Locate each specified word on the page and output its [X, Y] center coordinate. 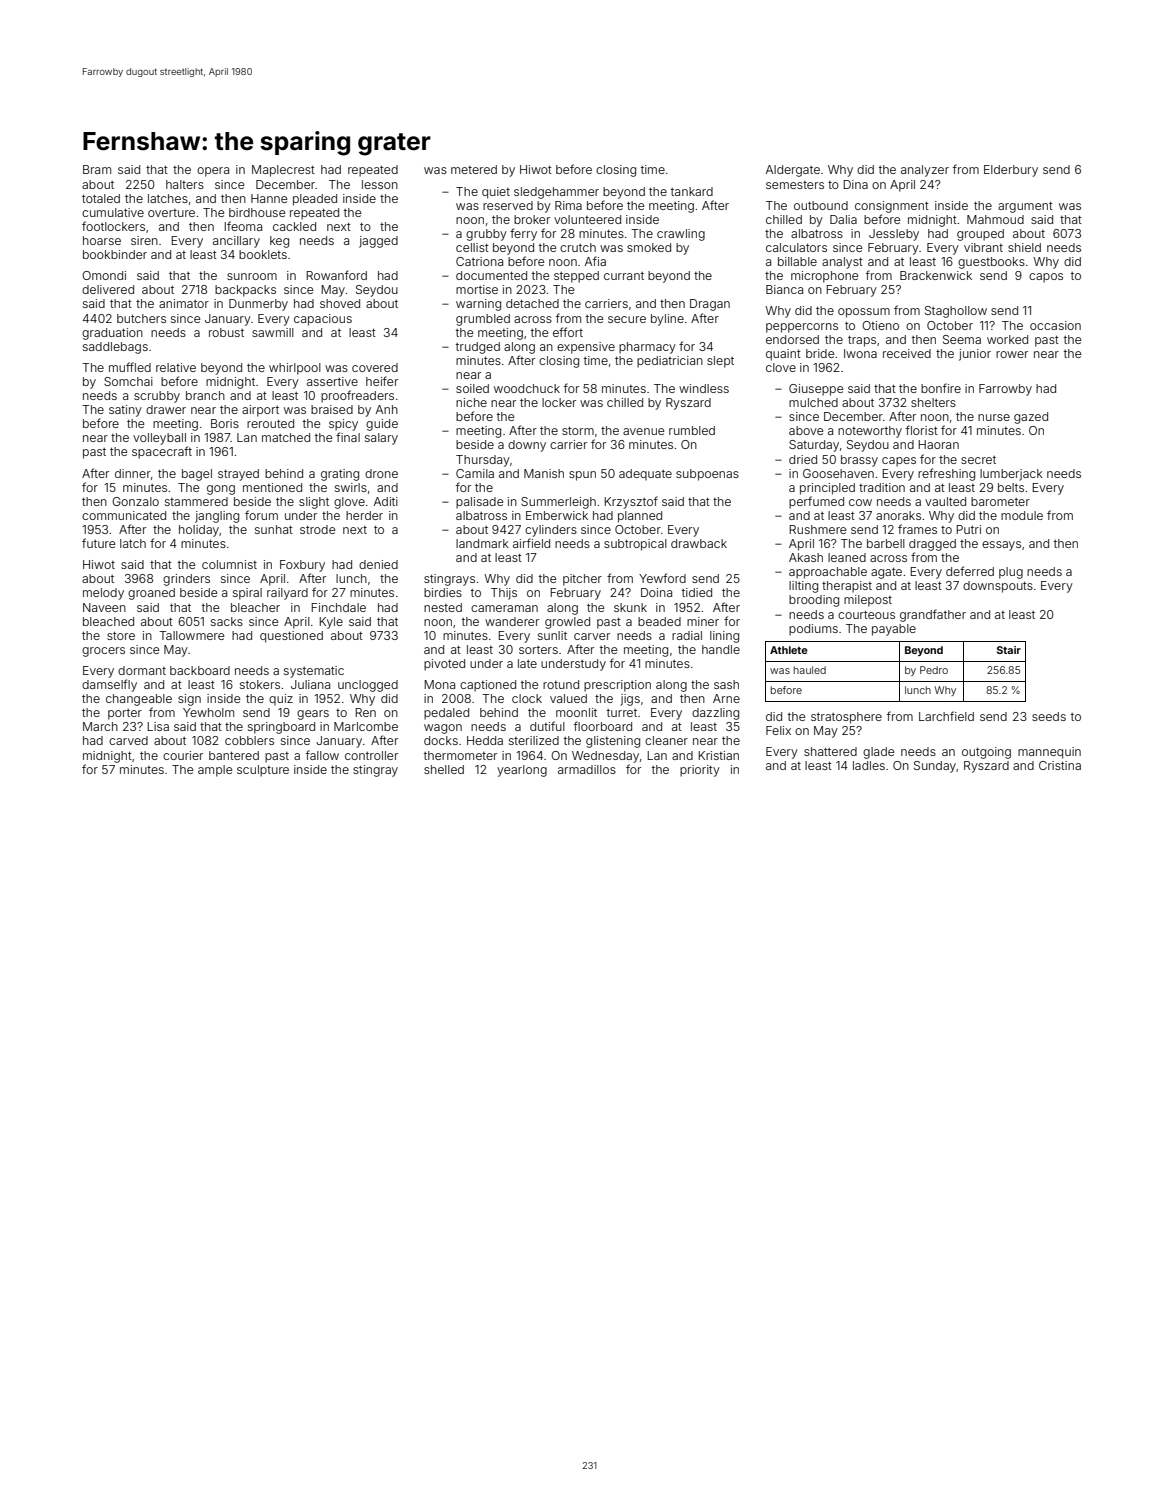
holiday [199, 531]
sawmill [273, 332]
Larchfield [946, 716]
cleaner [666, 740]
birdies [443, 592]
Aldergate [793, 171]
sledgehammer [556, 193]
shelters [933, 402]
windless [704, 388]
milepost [868, 601]
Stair [1009, 650]
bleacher [255, 607]
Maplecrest [283, 171]
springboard [281, 728]
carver [592, 636]
